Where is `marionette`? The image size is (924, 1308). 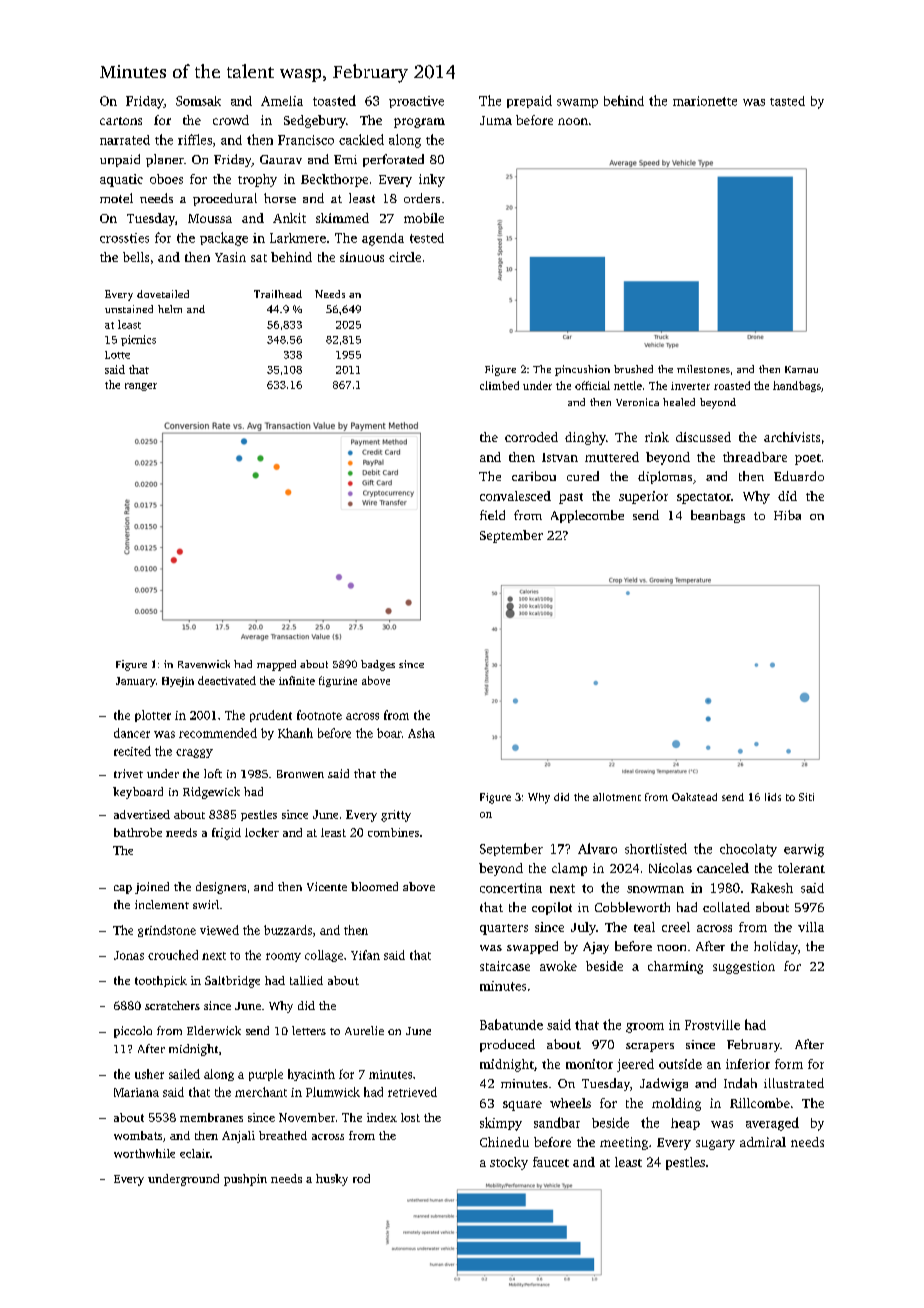
marionette is located at coordinates (705, 101).
